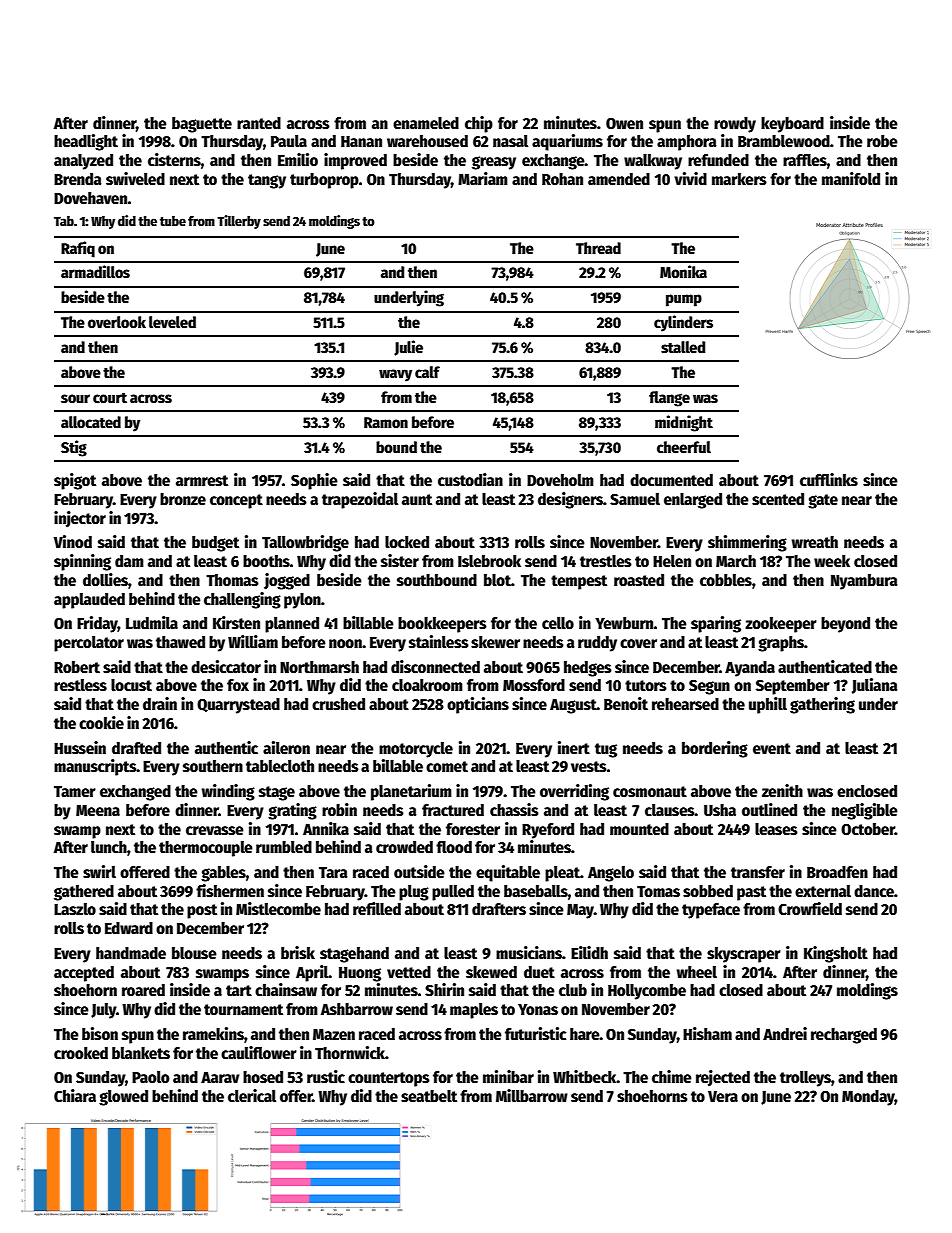  Describe the element at coordinates (805, 160) in the image. I see `raffles` at that location.
